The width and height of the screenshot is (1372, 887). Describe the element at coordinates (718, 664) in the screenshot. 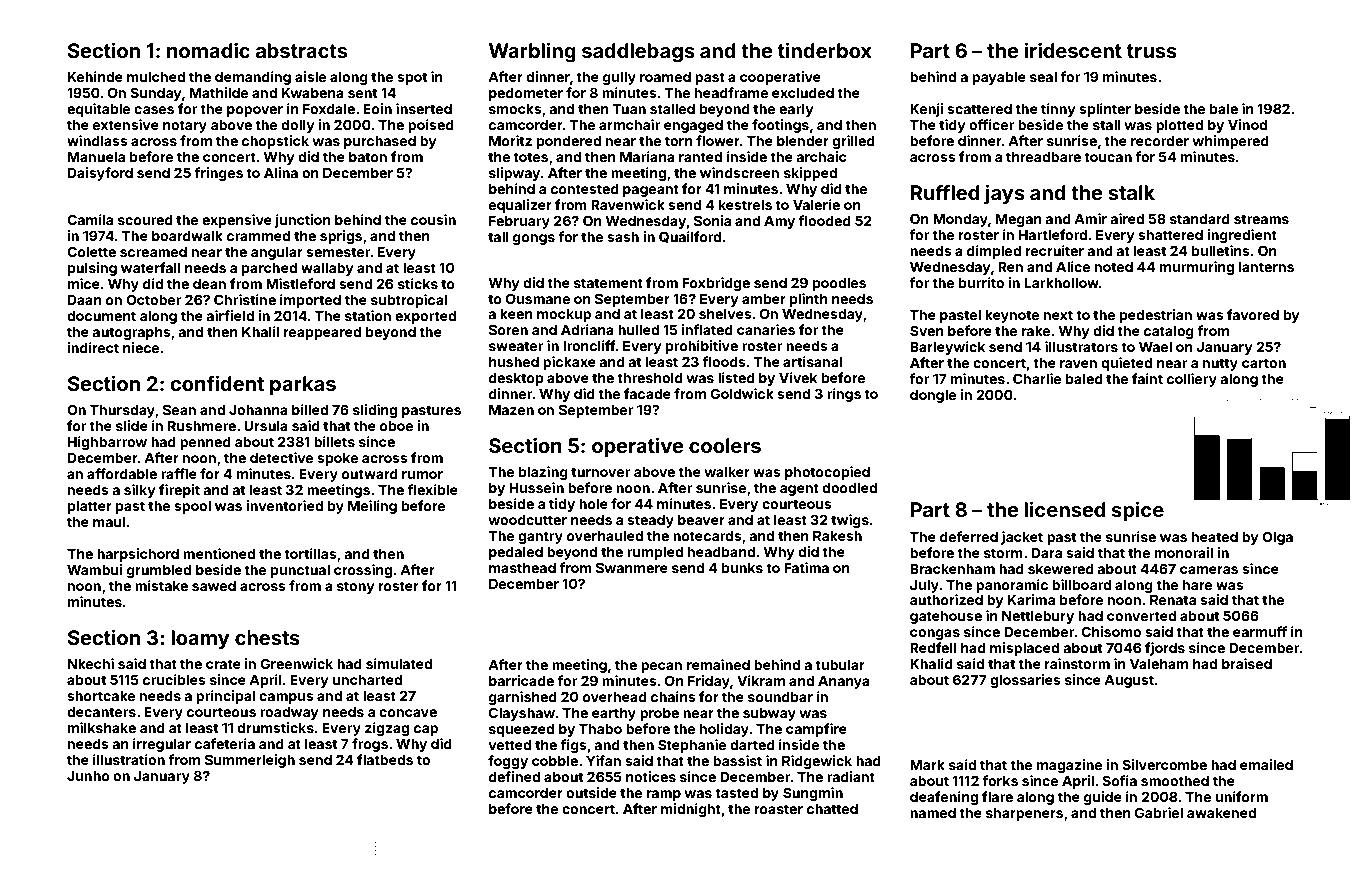

I see `remained` at that location.
